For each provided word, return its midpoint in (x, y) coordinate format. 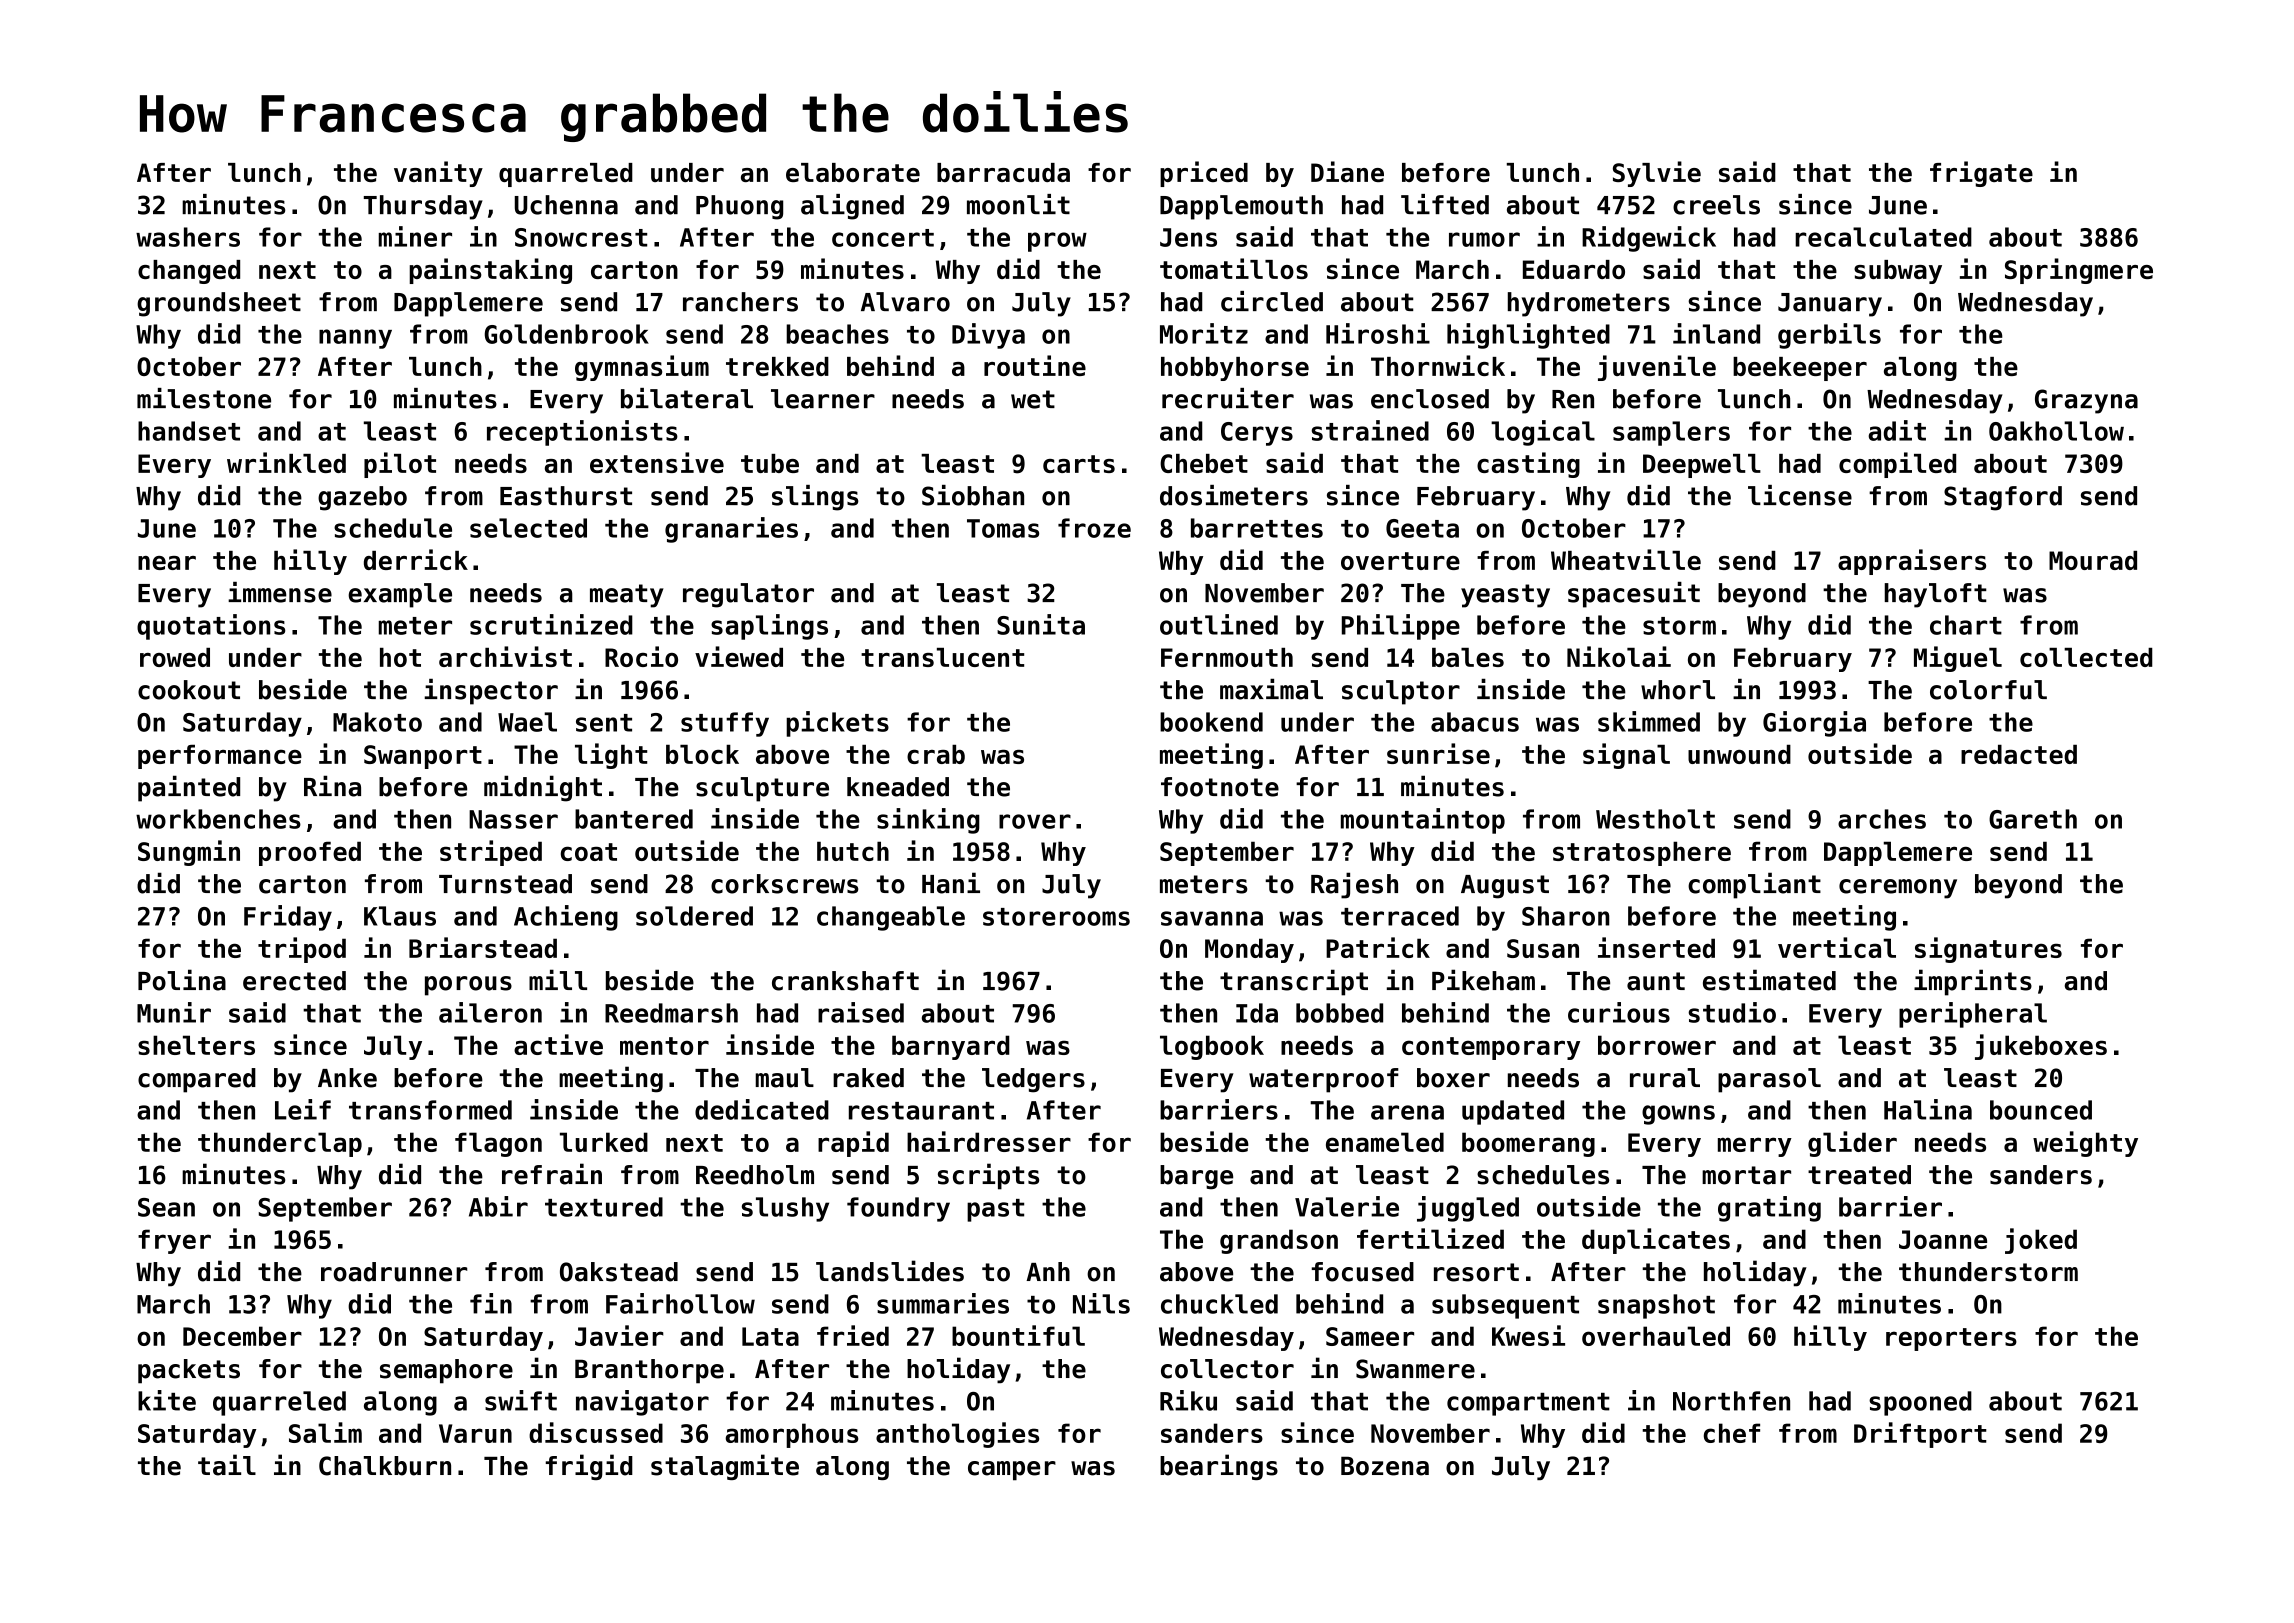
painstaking (491, 271)
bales (1468, 657)
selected (528, 528)
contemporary (1491, 1048)
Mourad (2093, 560)
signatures (1988, 950)
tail (227, 1465)
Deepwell (1702, 466)
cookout (189, 690)
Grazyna (2086, 401)
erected (294, 981)
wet (1033, 399)
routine (1035, 365)
